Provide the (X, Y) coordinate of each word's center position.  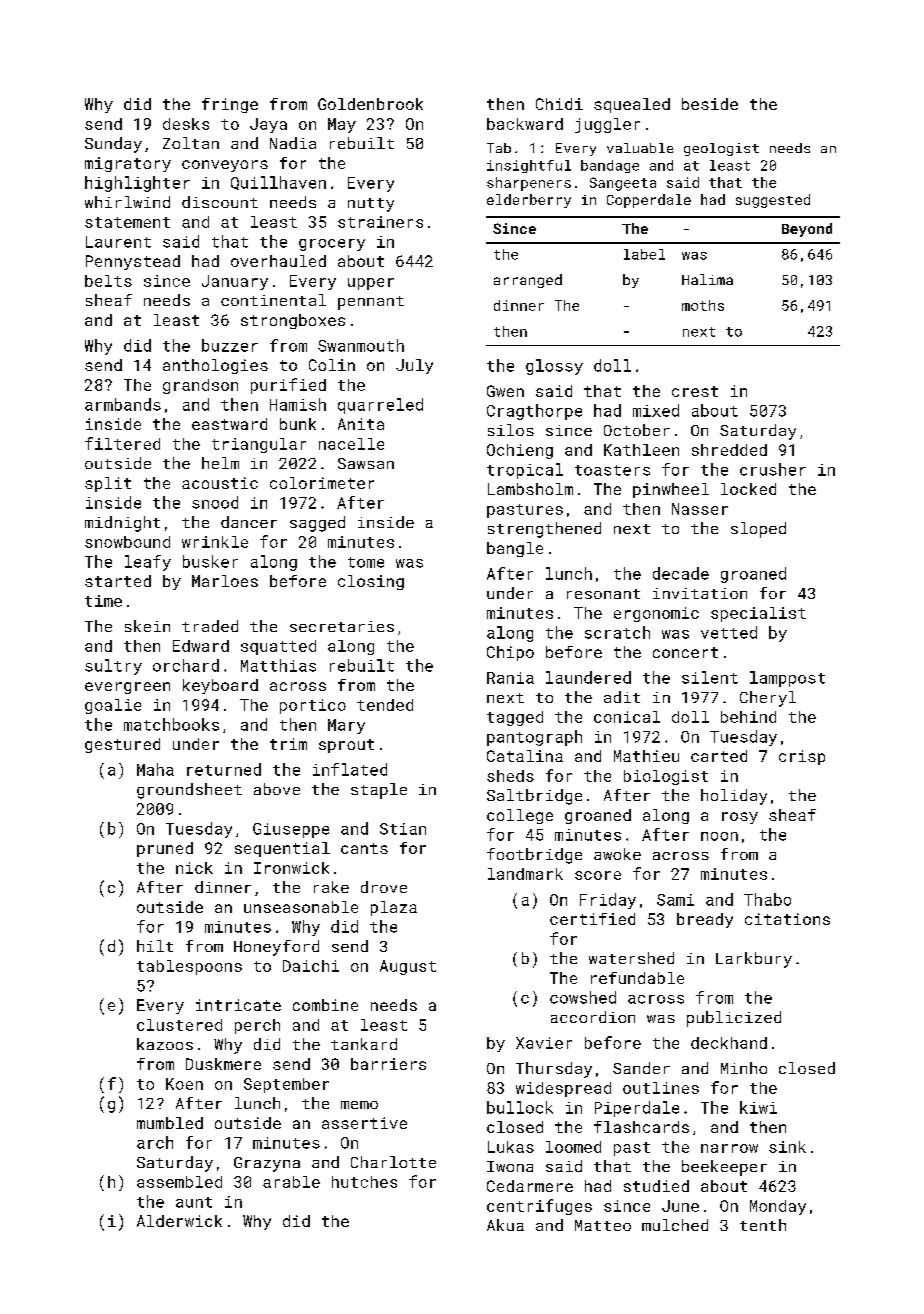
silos (511, 430)
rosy (740, 818)
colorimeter (322, 483)
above (277, 789)
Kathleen (641, 450)
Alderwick (179, 1221)
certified (592, 919)
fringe (230, 105)
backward (525, 124)
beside (710, 104)
